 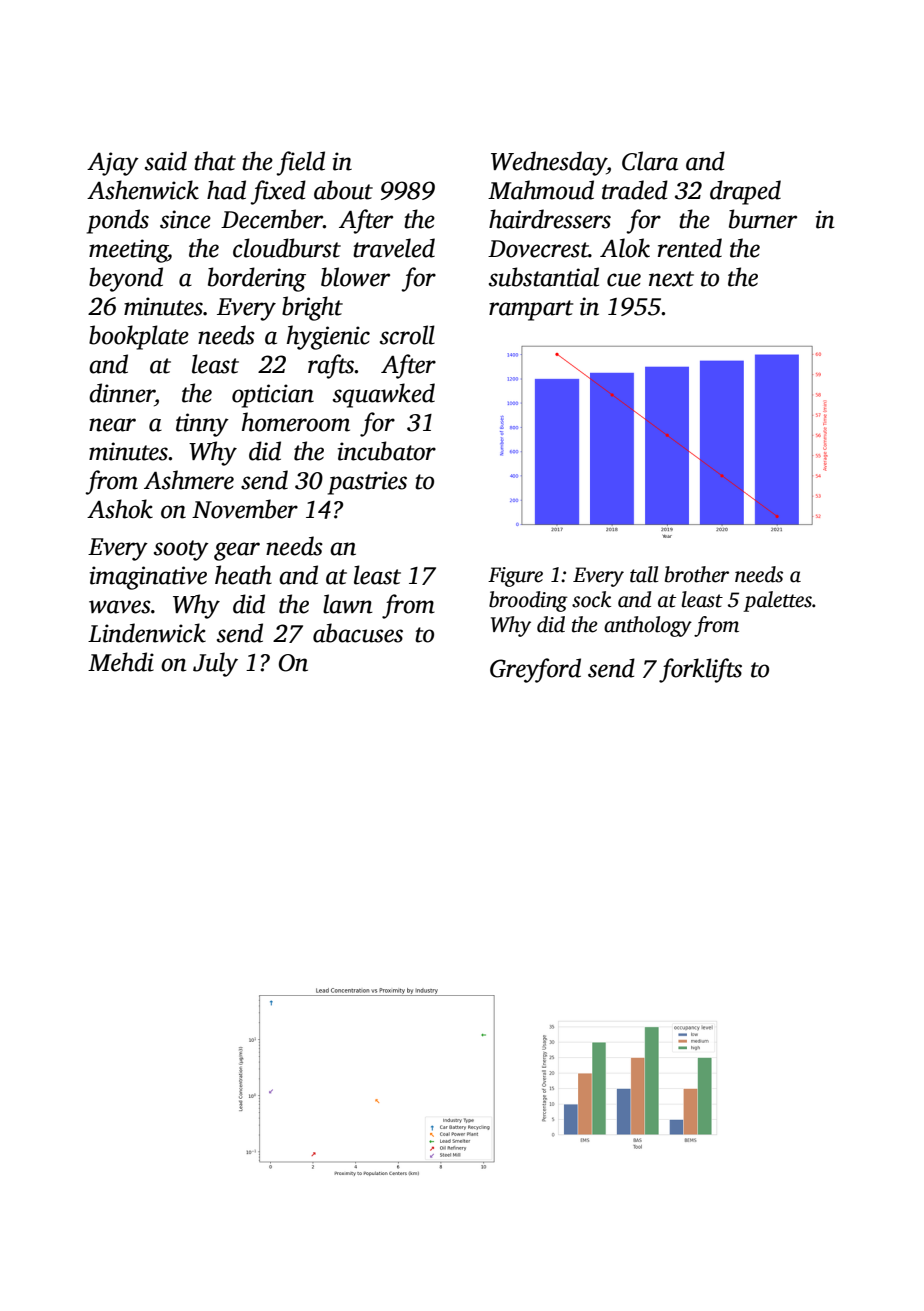 I want to click on Mehdi, so click(x=121, y=662).
